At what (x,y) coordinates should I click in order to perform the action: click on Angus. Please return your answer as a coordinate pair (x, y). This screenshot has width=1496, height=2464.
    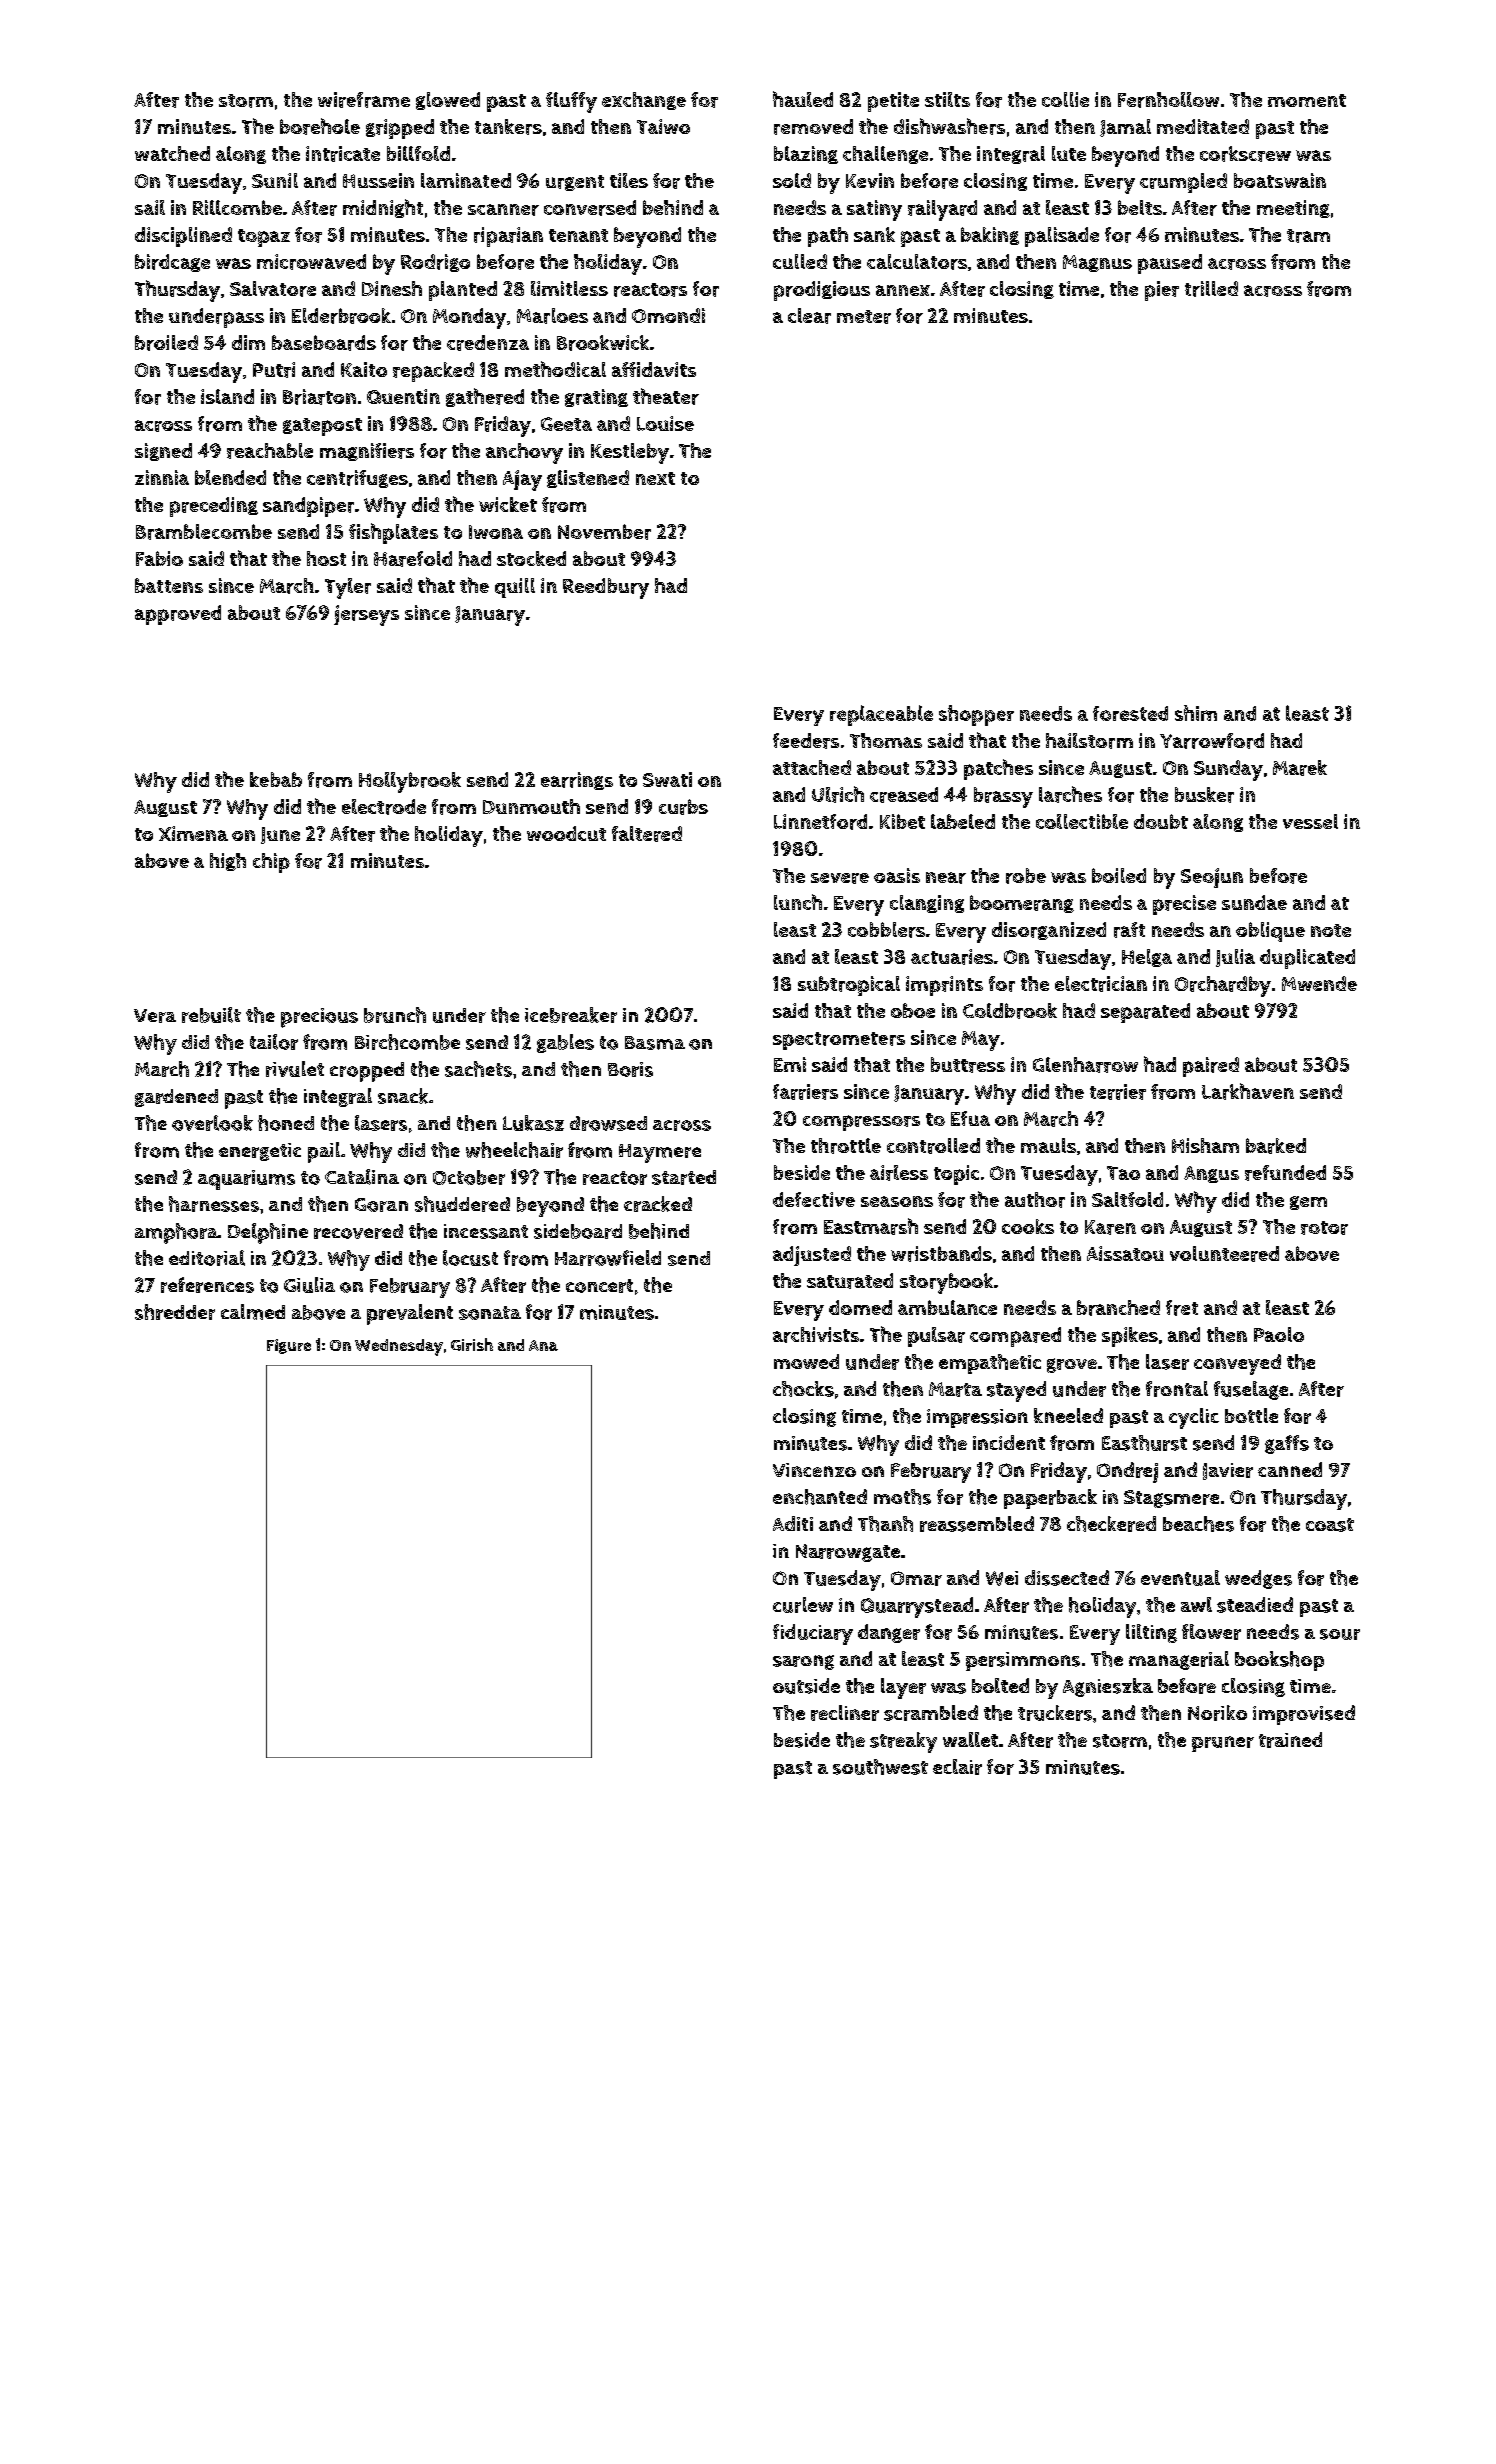
    Looking at the image, I should click on (1211, 1174).
